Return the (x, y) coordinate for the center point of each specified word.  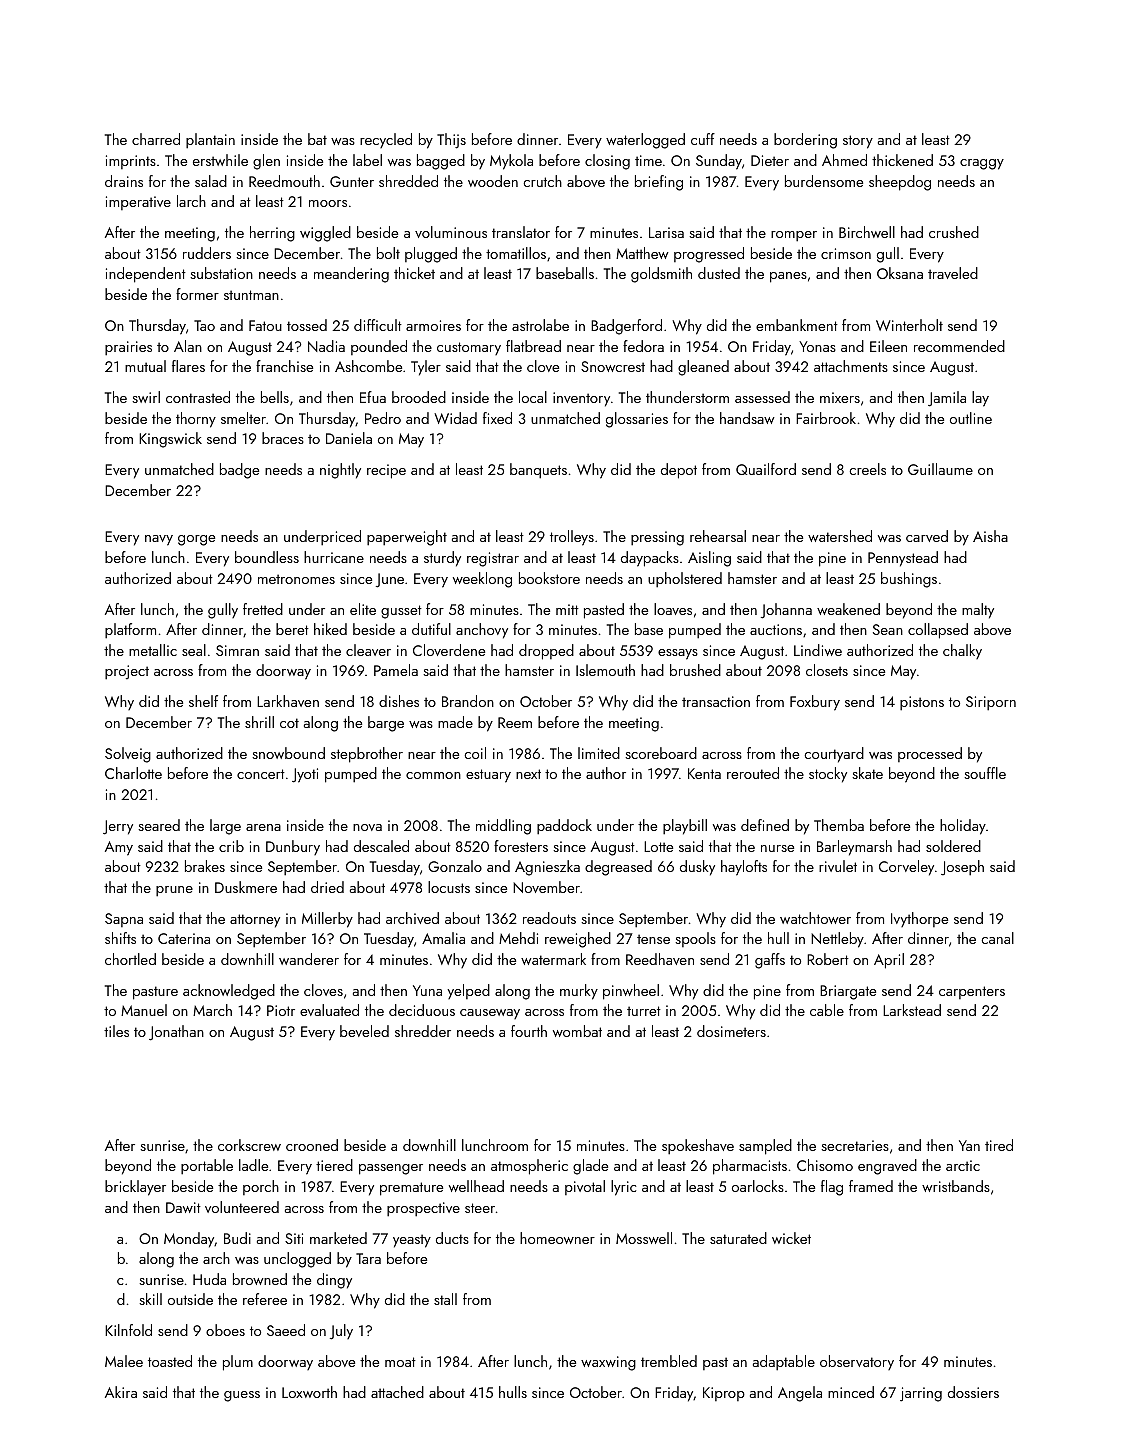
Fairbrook (826, 418)
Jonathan (176, 1033)
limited (599, 753)
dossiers (973, 1392)
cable (827, 1010)
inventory (581, 399)
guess (242, 1396)
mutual (145, 366)
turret (644, 1011)
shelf (203, 701)
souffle (985, 773)
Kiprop (724, 1394)
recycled (386, 140)
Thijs (451, 141)
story (858, 142)
